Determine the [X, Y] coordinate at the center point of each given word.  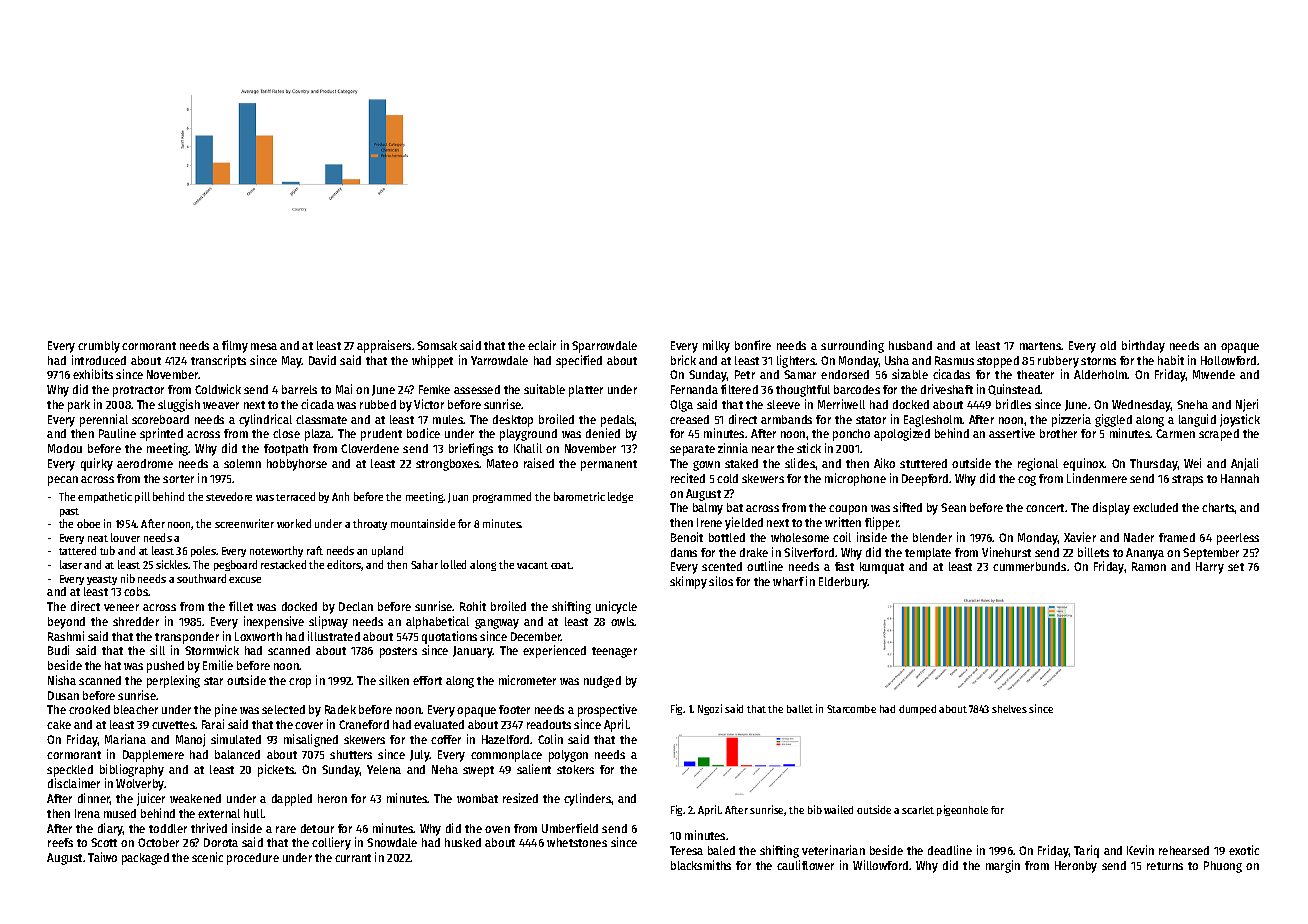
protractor [138, 391]
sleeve [783, 404]
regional [1038, 464]
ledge [620, 497]
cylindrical [265, 420]
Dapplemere [153, 756]
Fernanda [694, 389]
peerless [1238, 539]
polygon [568, 756]
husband [910, 345]
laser [71, 564]
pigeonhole [962, 810]
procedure [253, 859]
